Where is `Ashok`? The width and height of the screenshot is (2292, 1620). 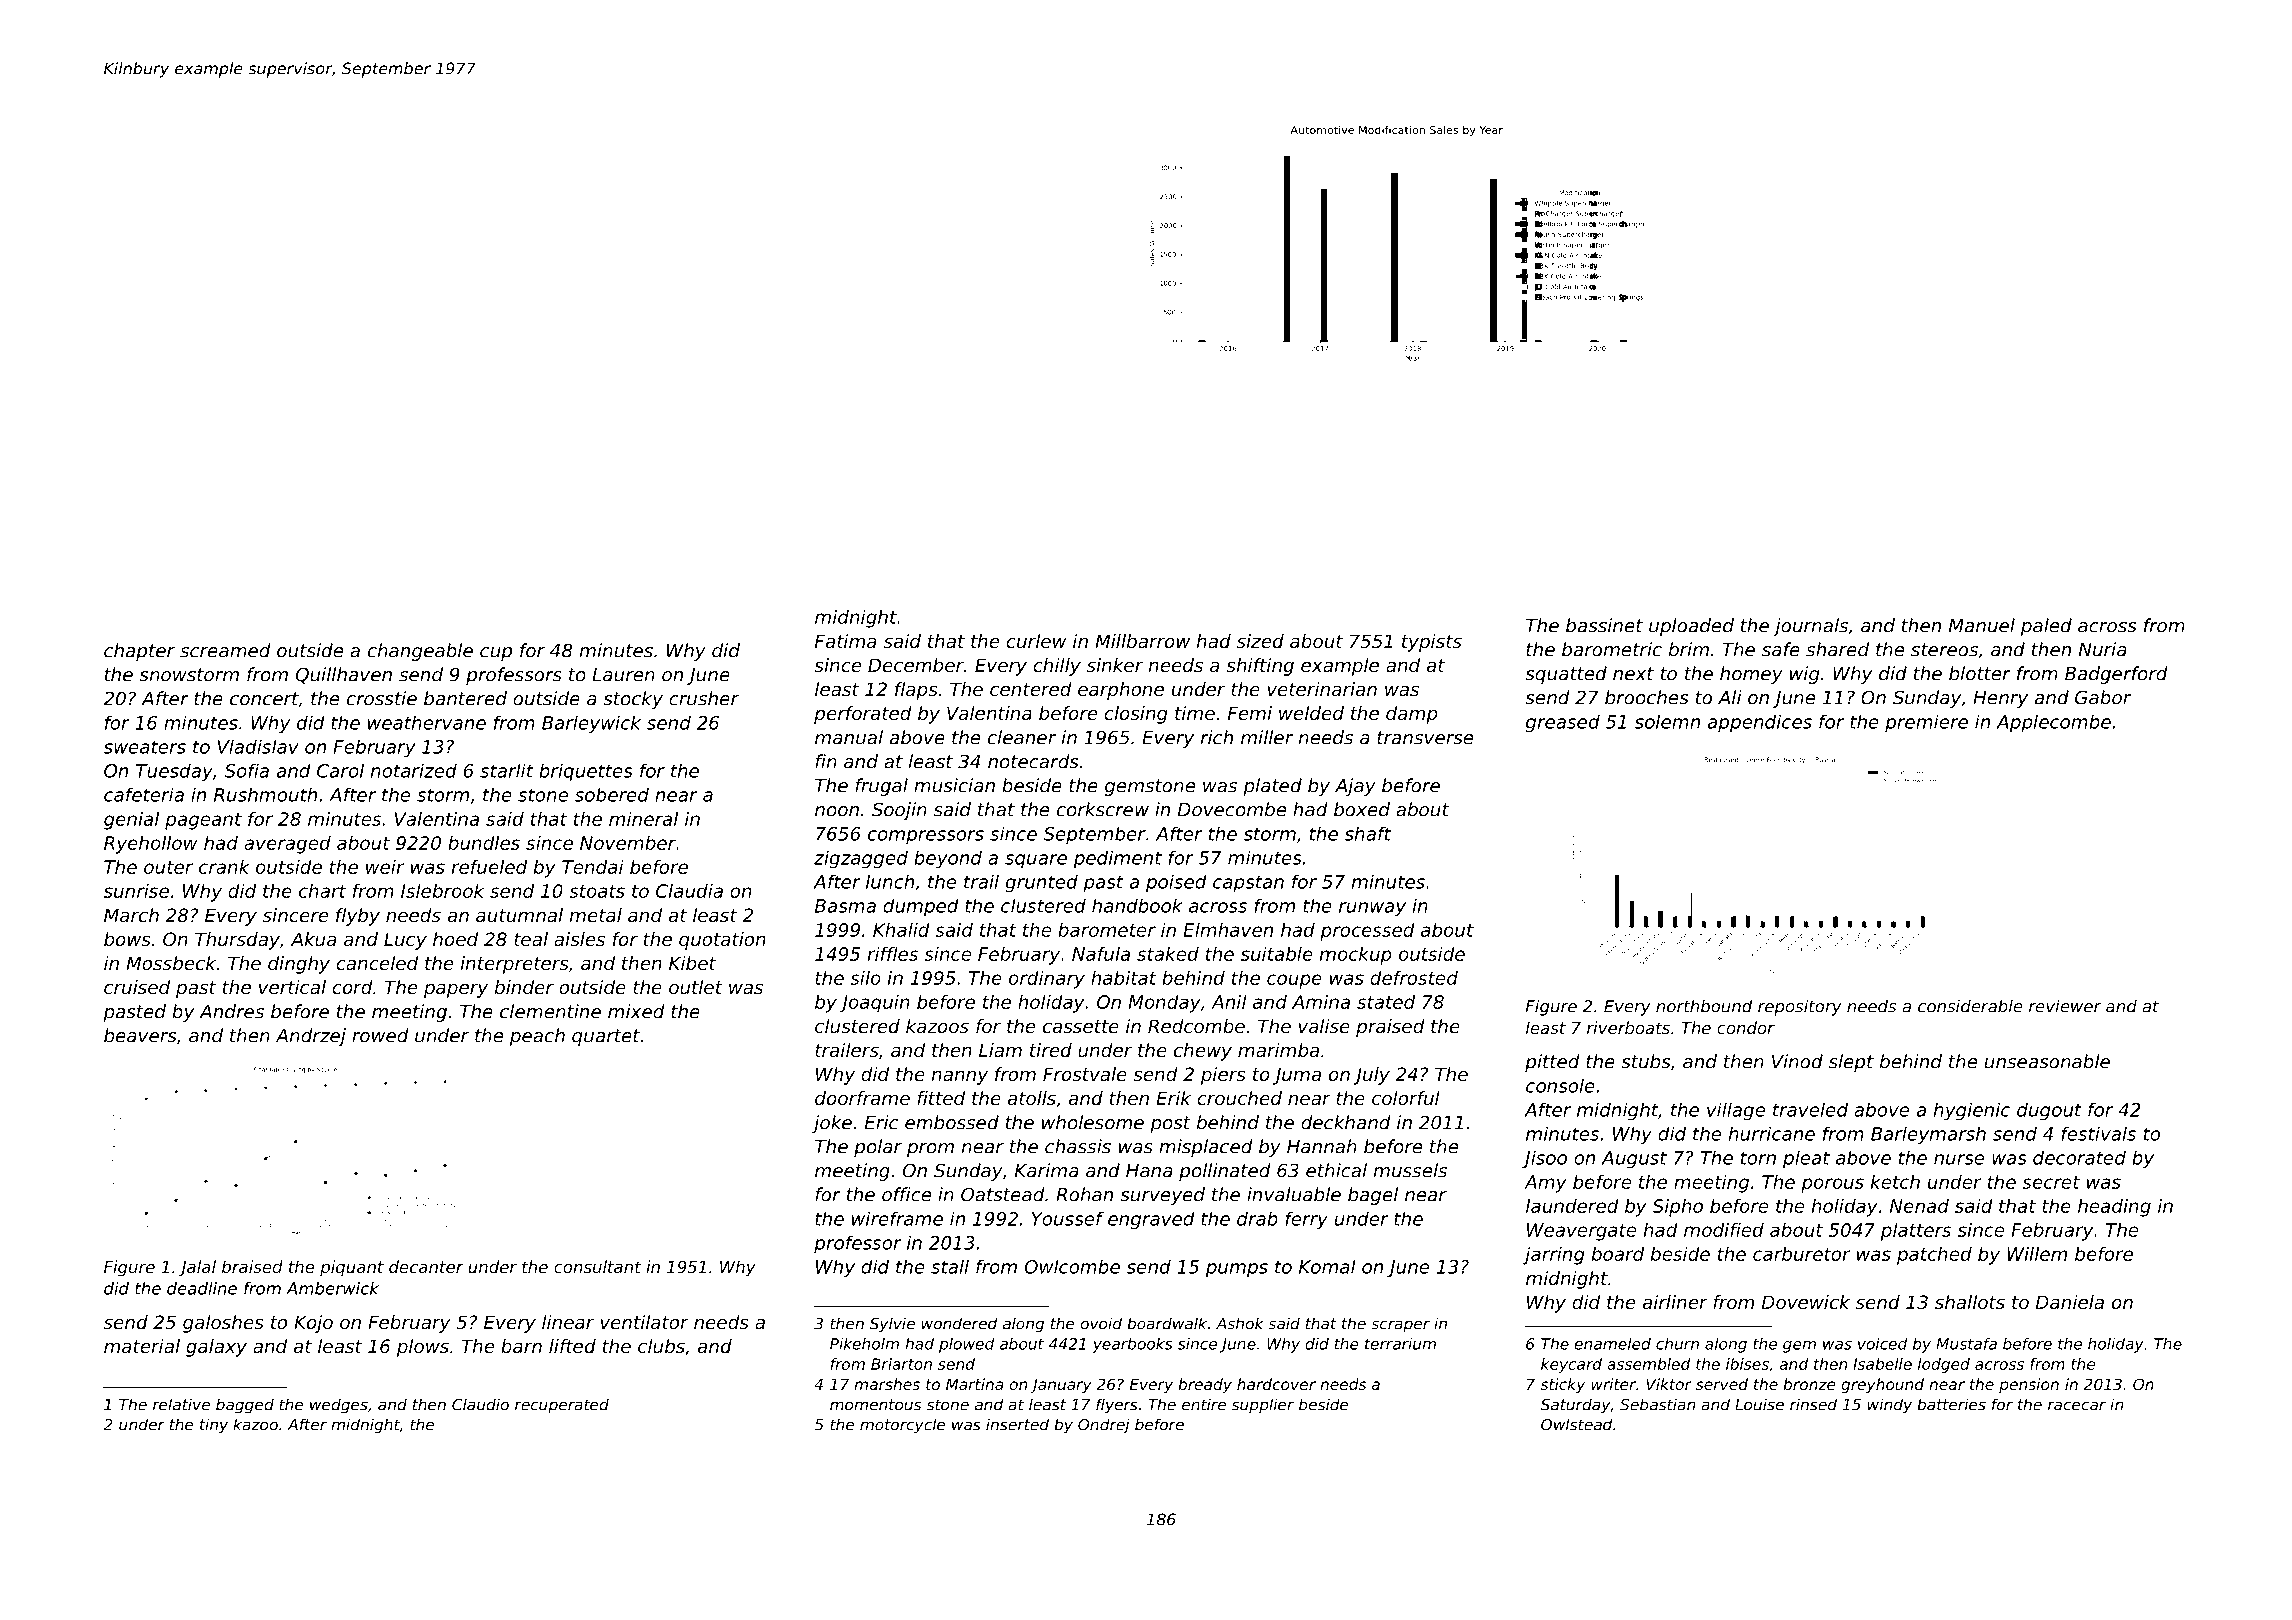
Ashok is located at coordinates (1239, 1323).
